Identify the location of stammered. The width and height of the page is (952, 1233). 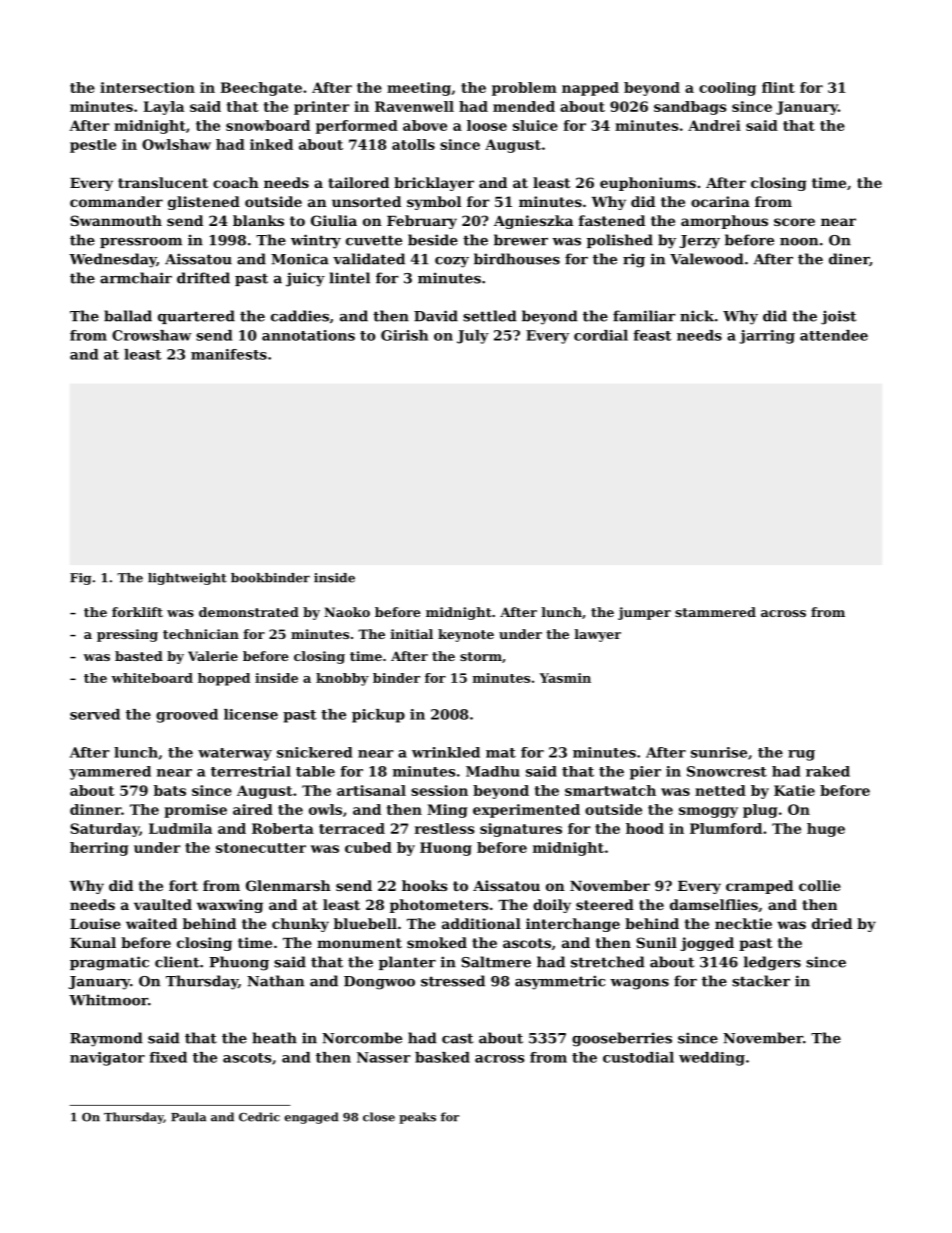
(715, 612).
